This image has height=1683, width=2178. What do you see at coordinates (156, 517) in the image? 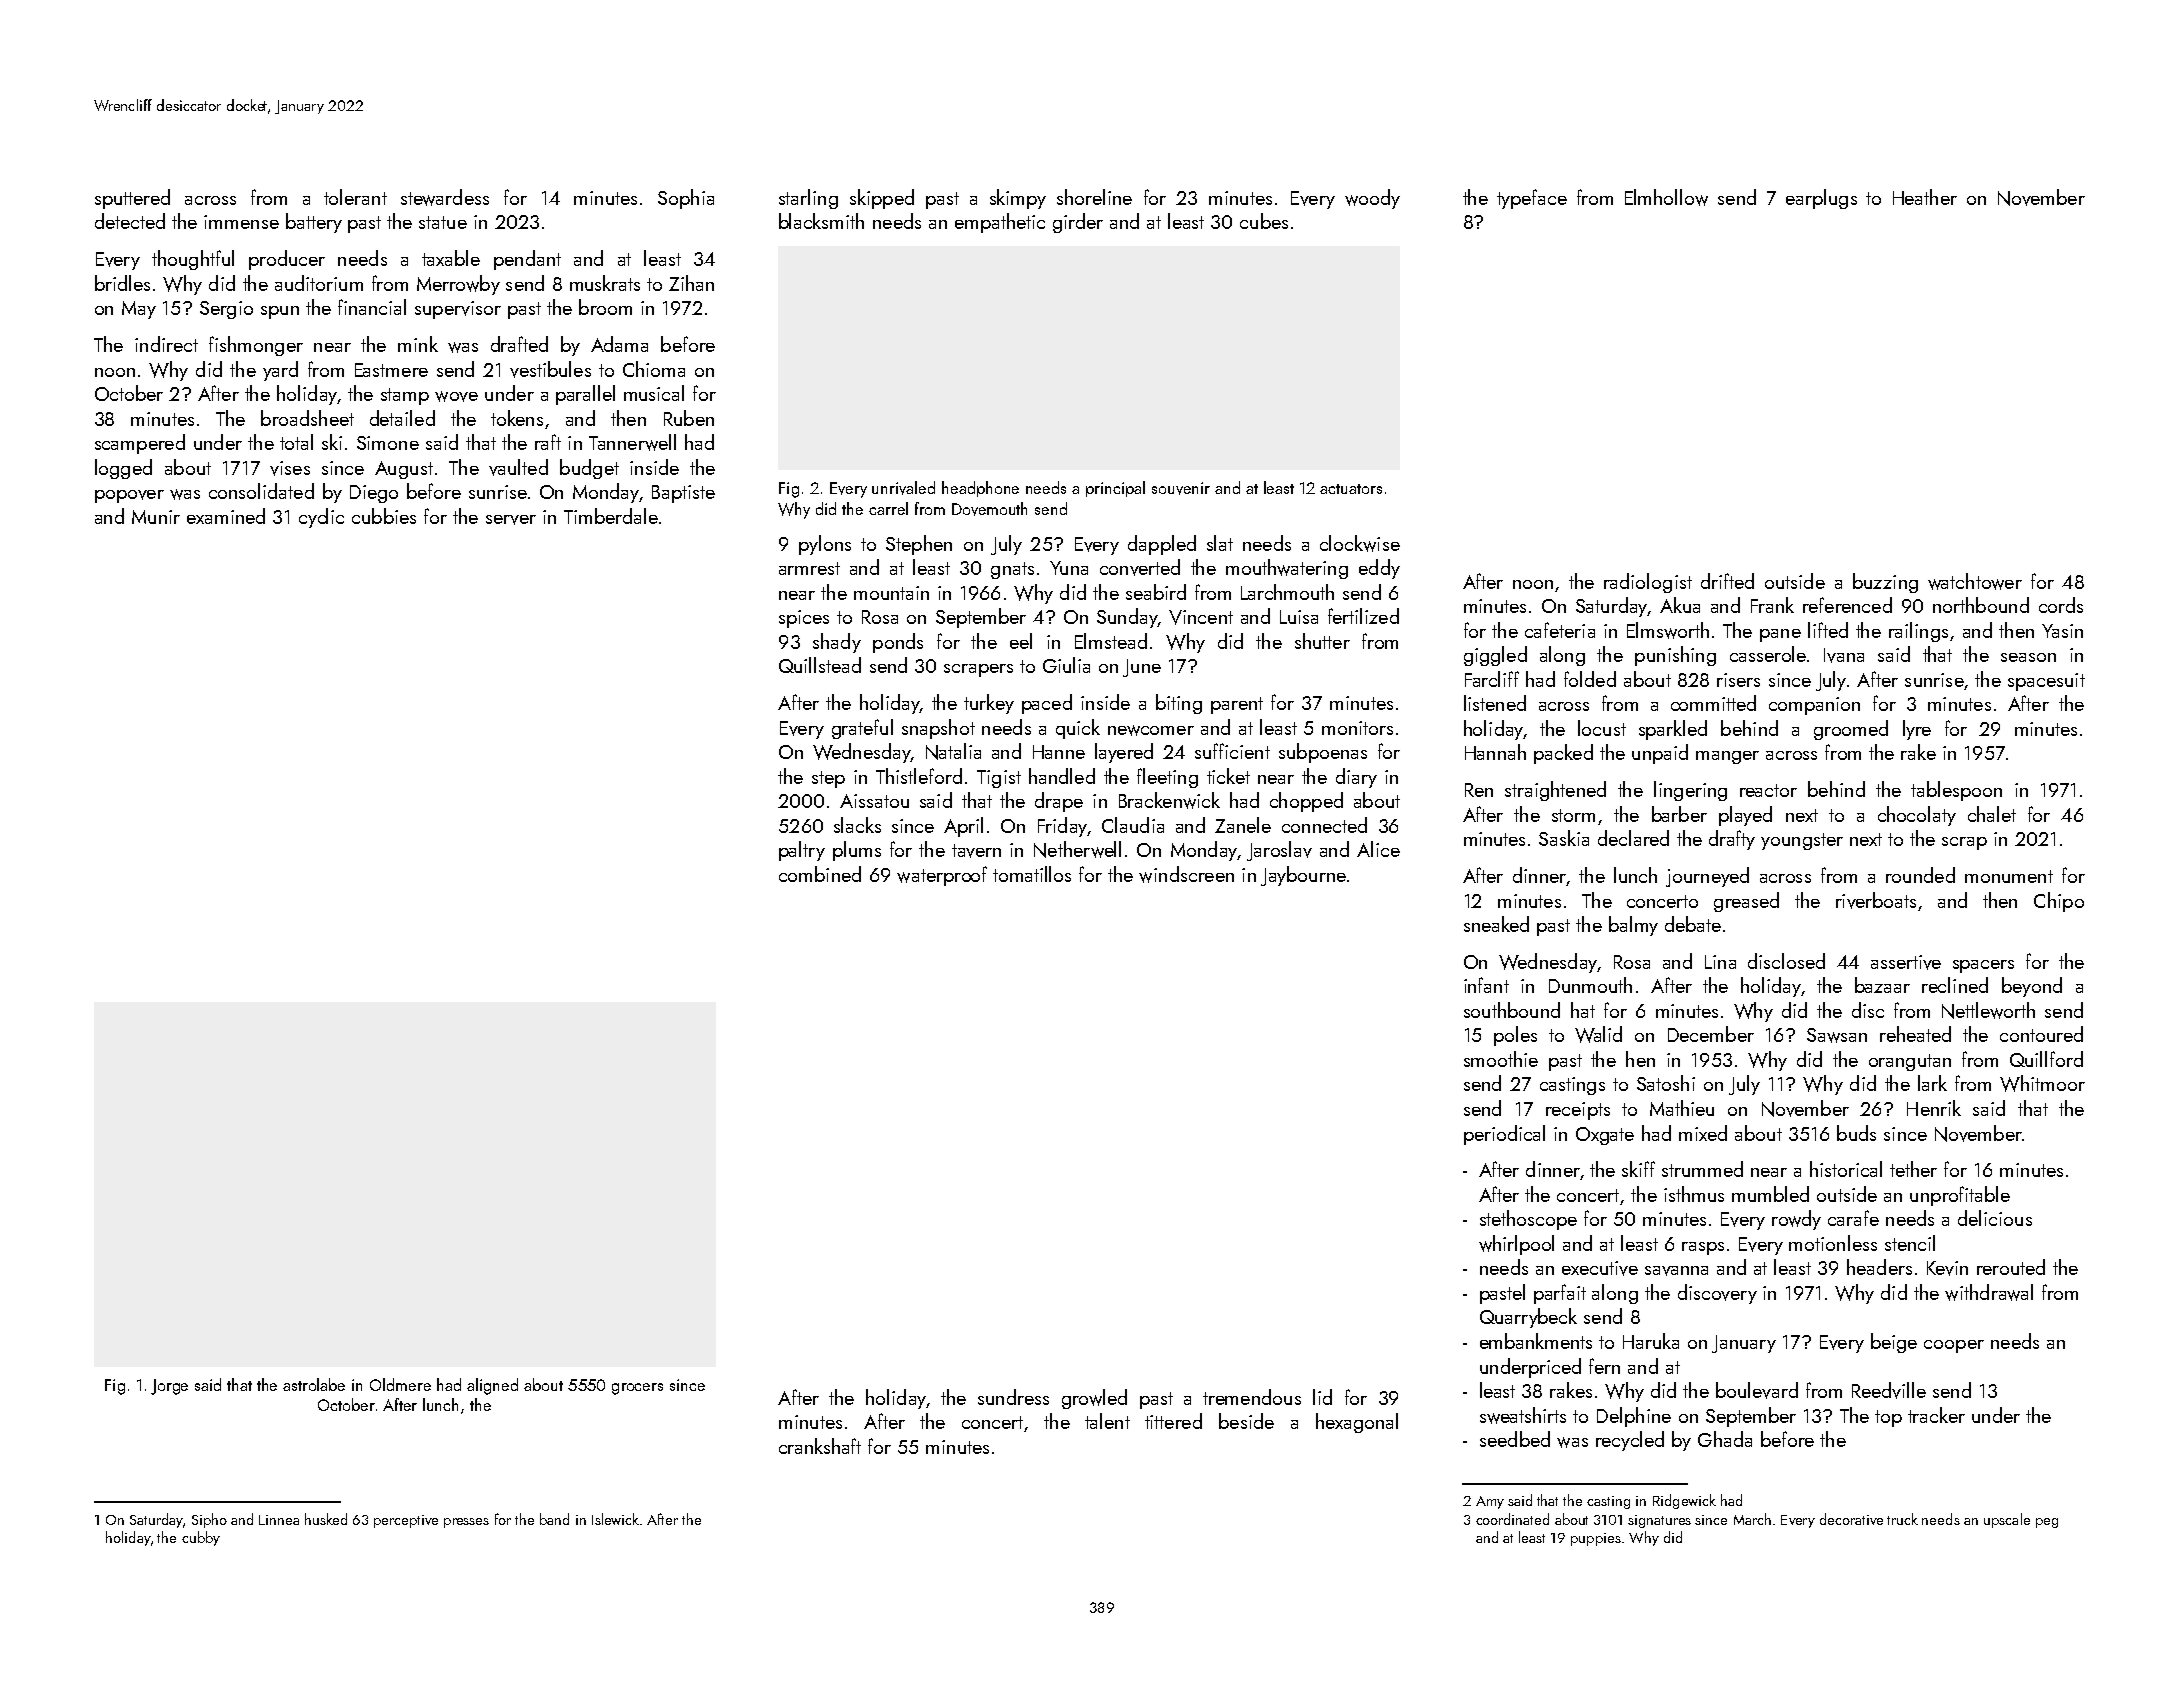
I see `Munir` at bounding box center [156, 517].
